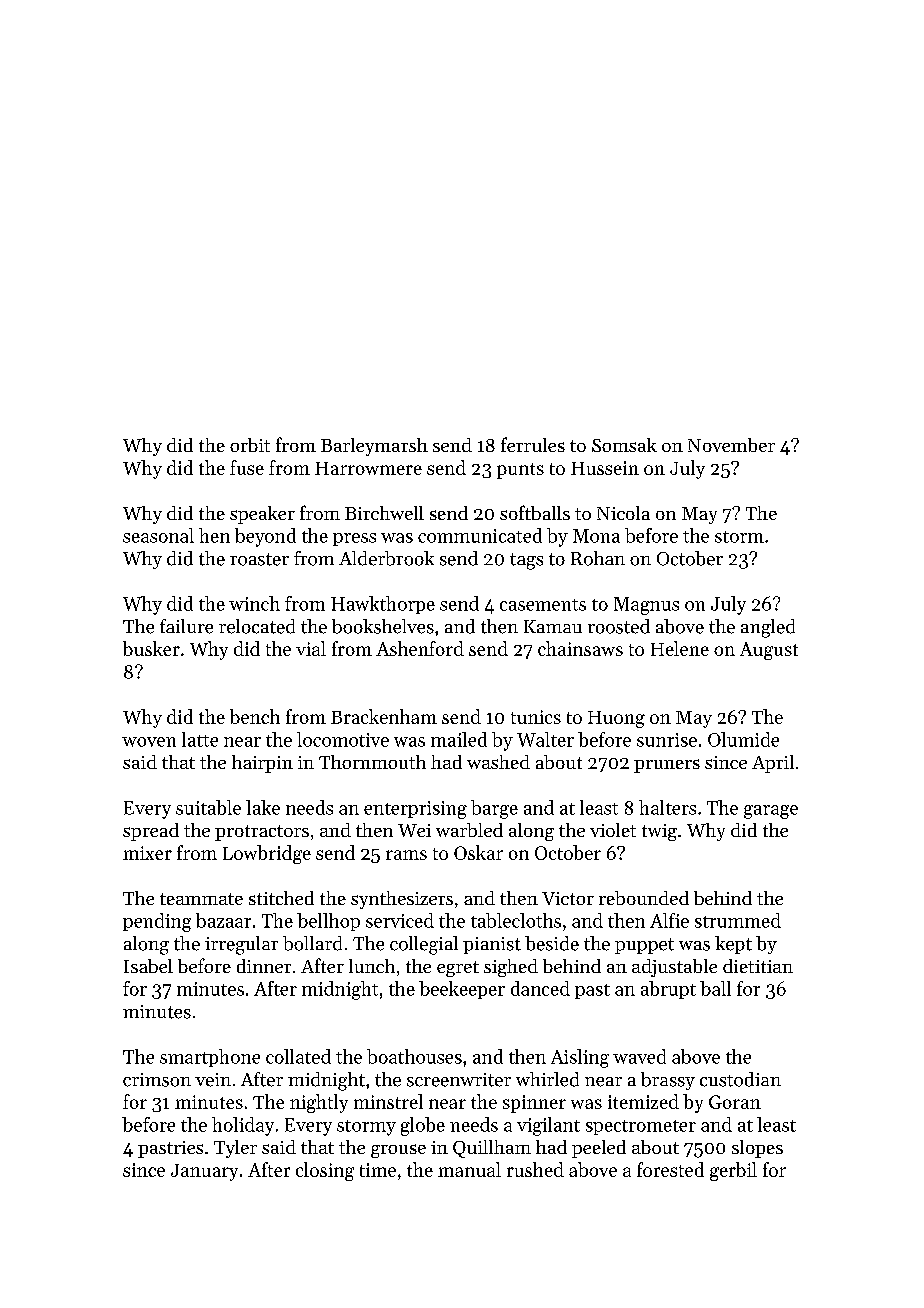  What do you see at coordinates (733, 945) in the screenshot?
I see `kept` at bounding box center [733, 945].
